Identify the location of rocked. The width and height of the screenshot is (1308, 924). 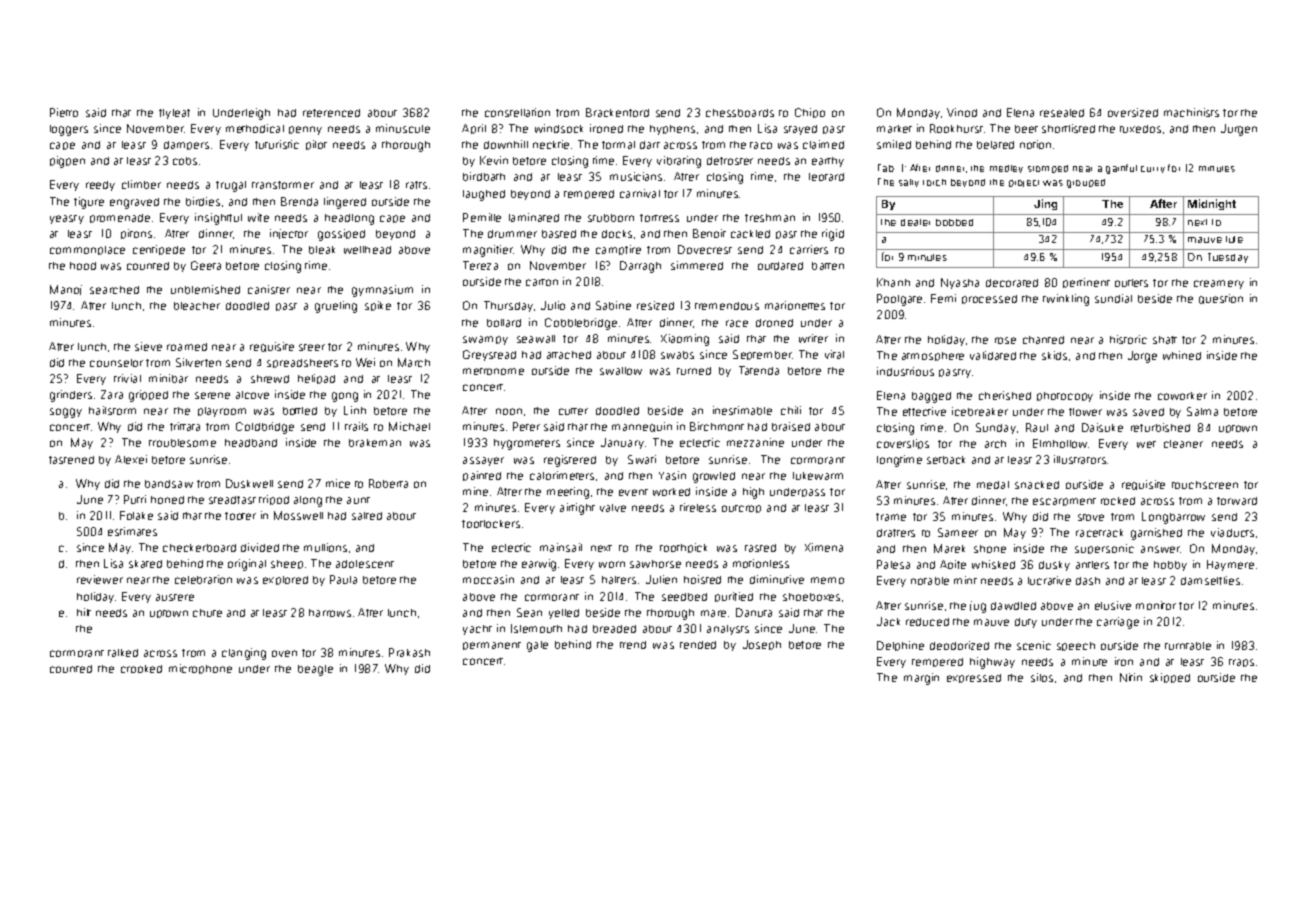
(1118, 501).
